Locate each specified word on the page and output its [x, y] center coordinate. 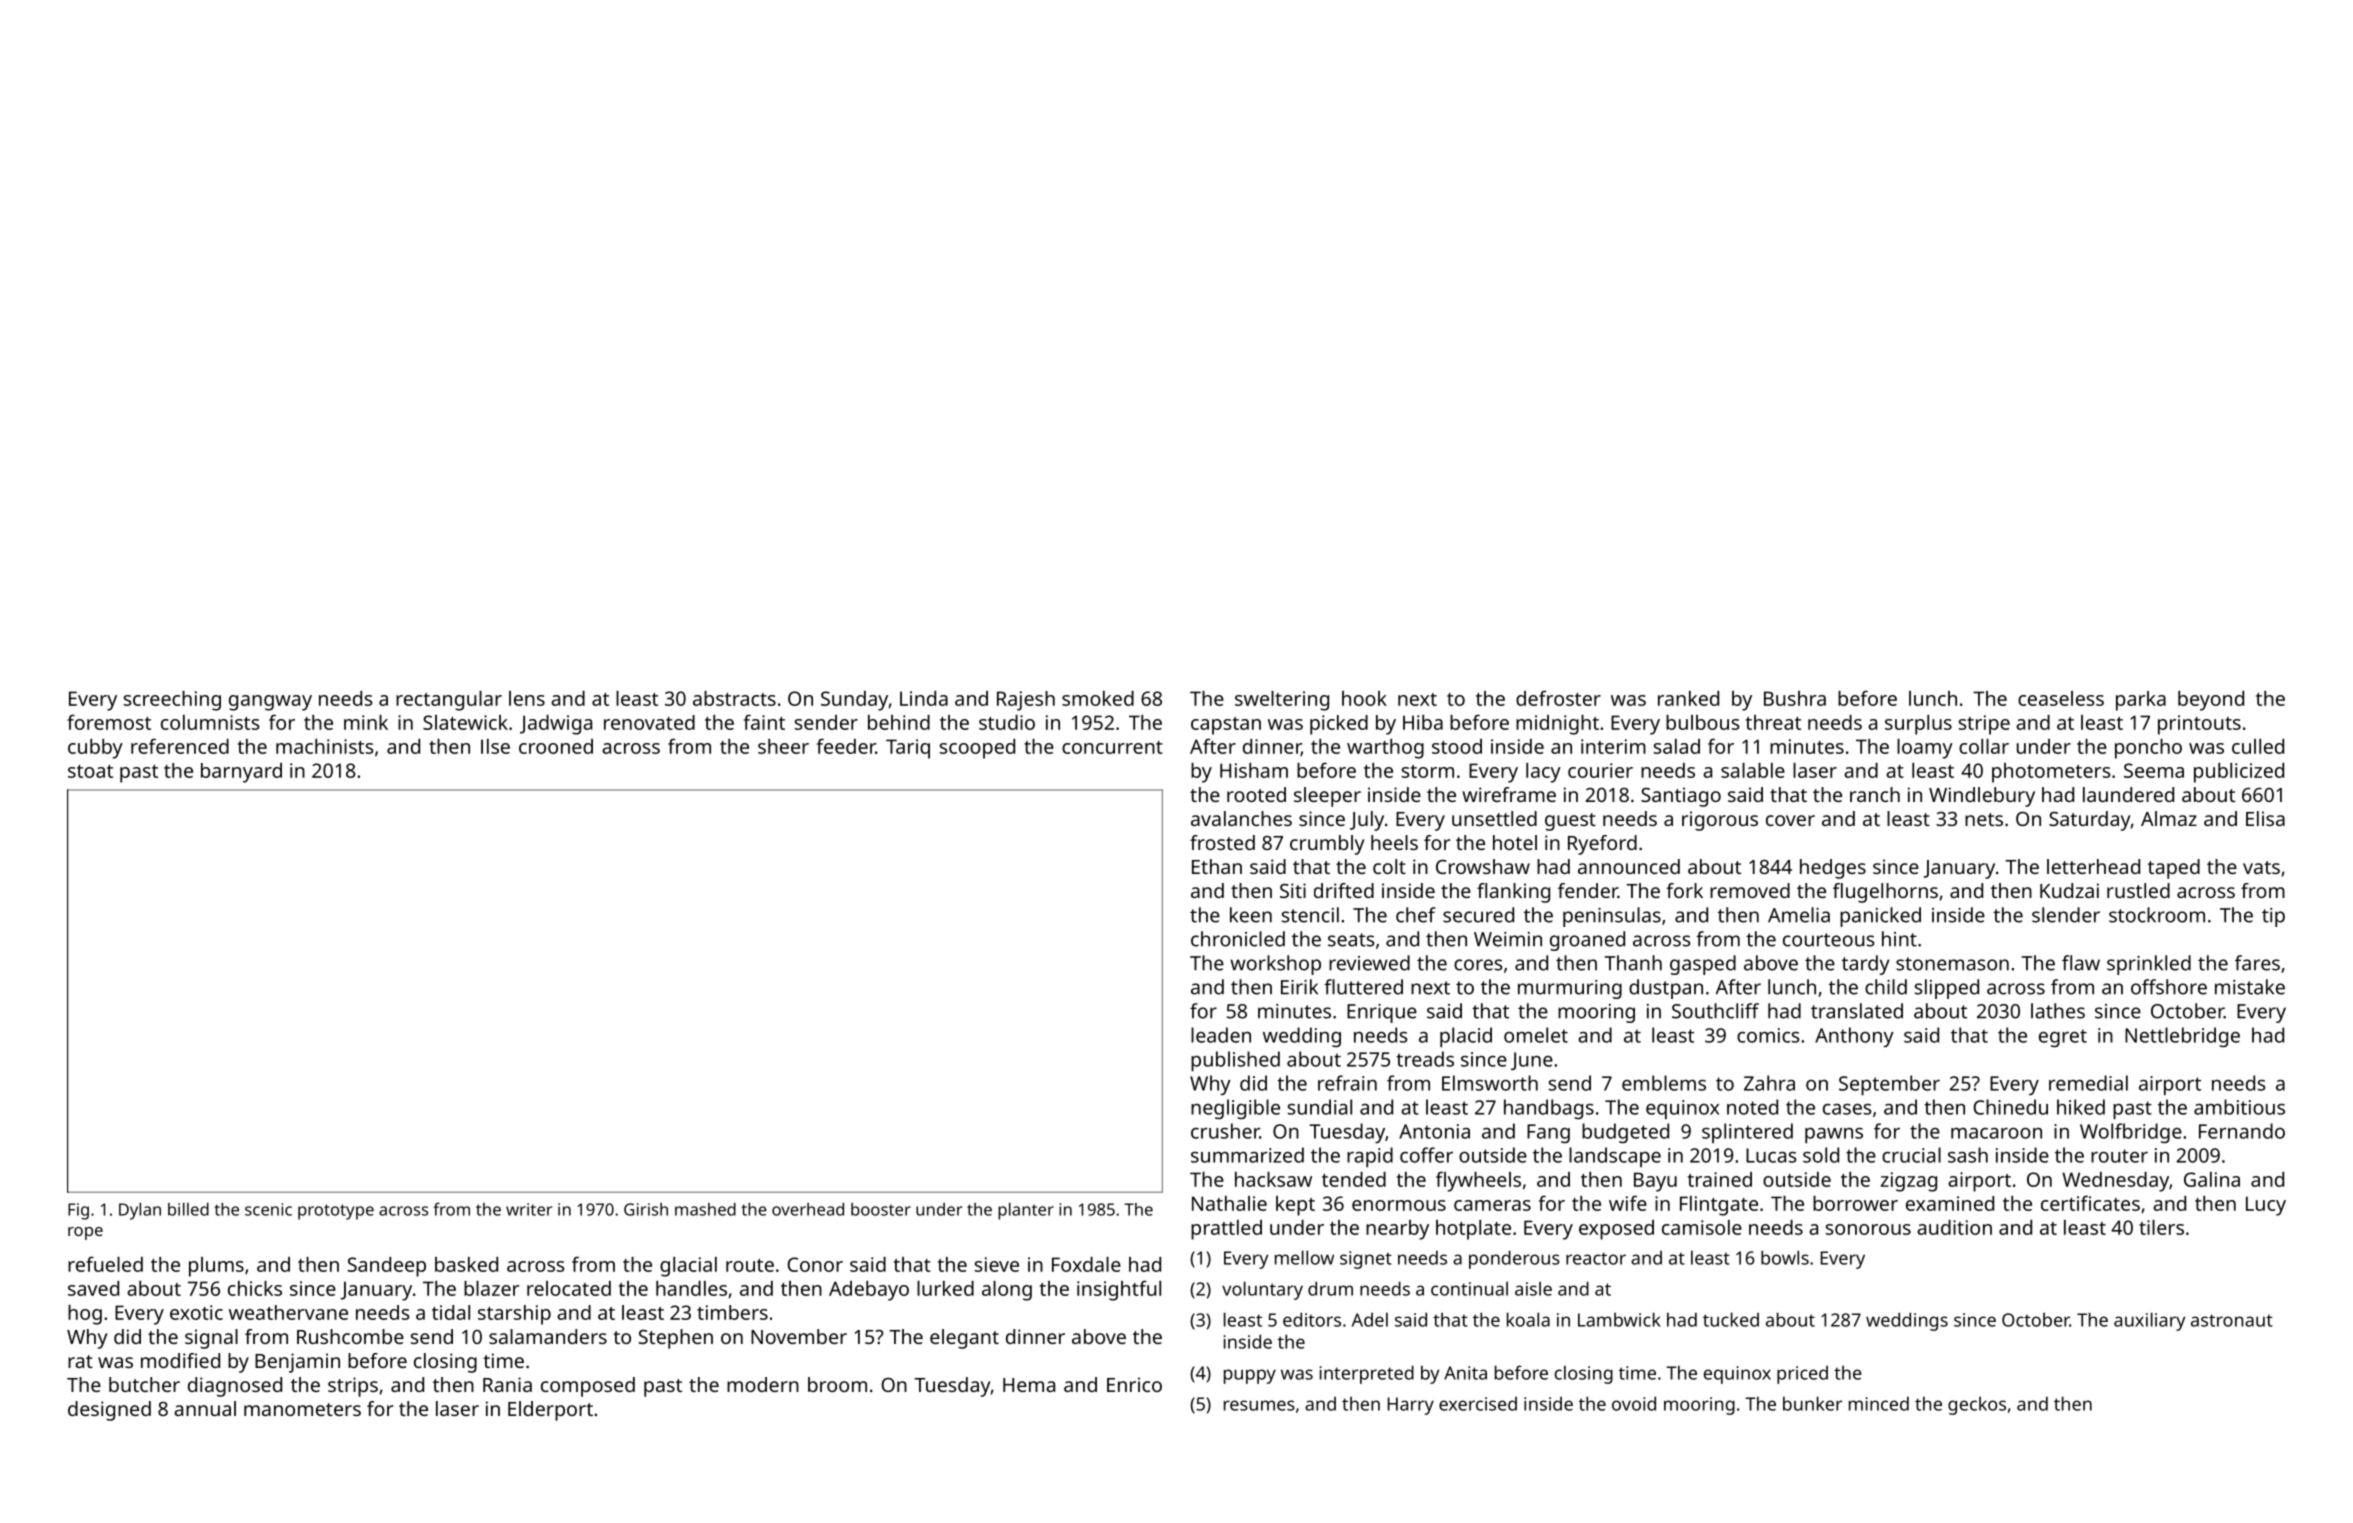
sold [1821, 1155]
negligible [1235, 1109]
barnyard [241, 773]
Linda [924, 698]
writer [529, 1209]
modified [180, 1360]
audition [1954, 1227]
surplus [1918, 725]
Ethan [1217, 866]
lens [527, 698]
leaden [1221, 1035]
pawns [1834, 1135]
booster [881, 1209]
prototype [336, 1212]
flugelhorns [1885, 893]
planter [1026, 1211]
